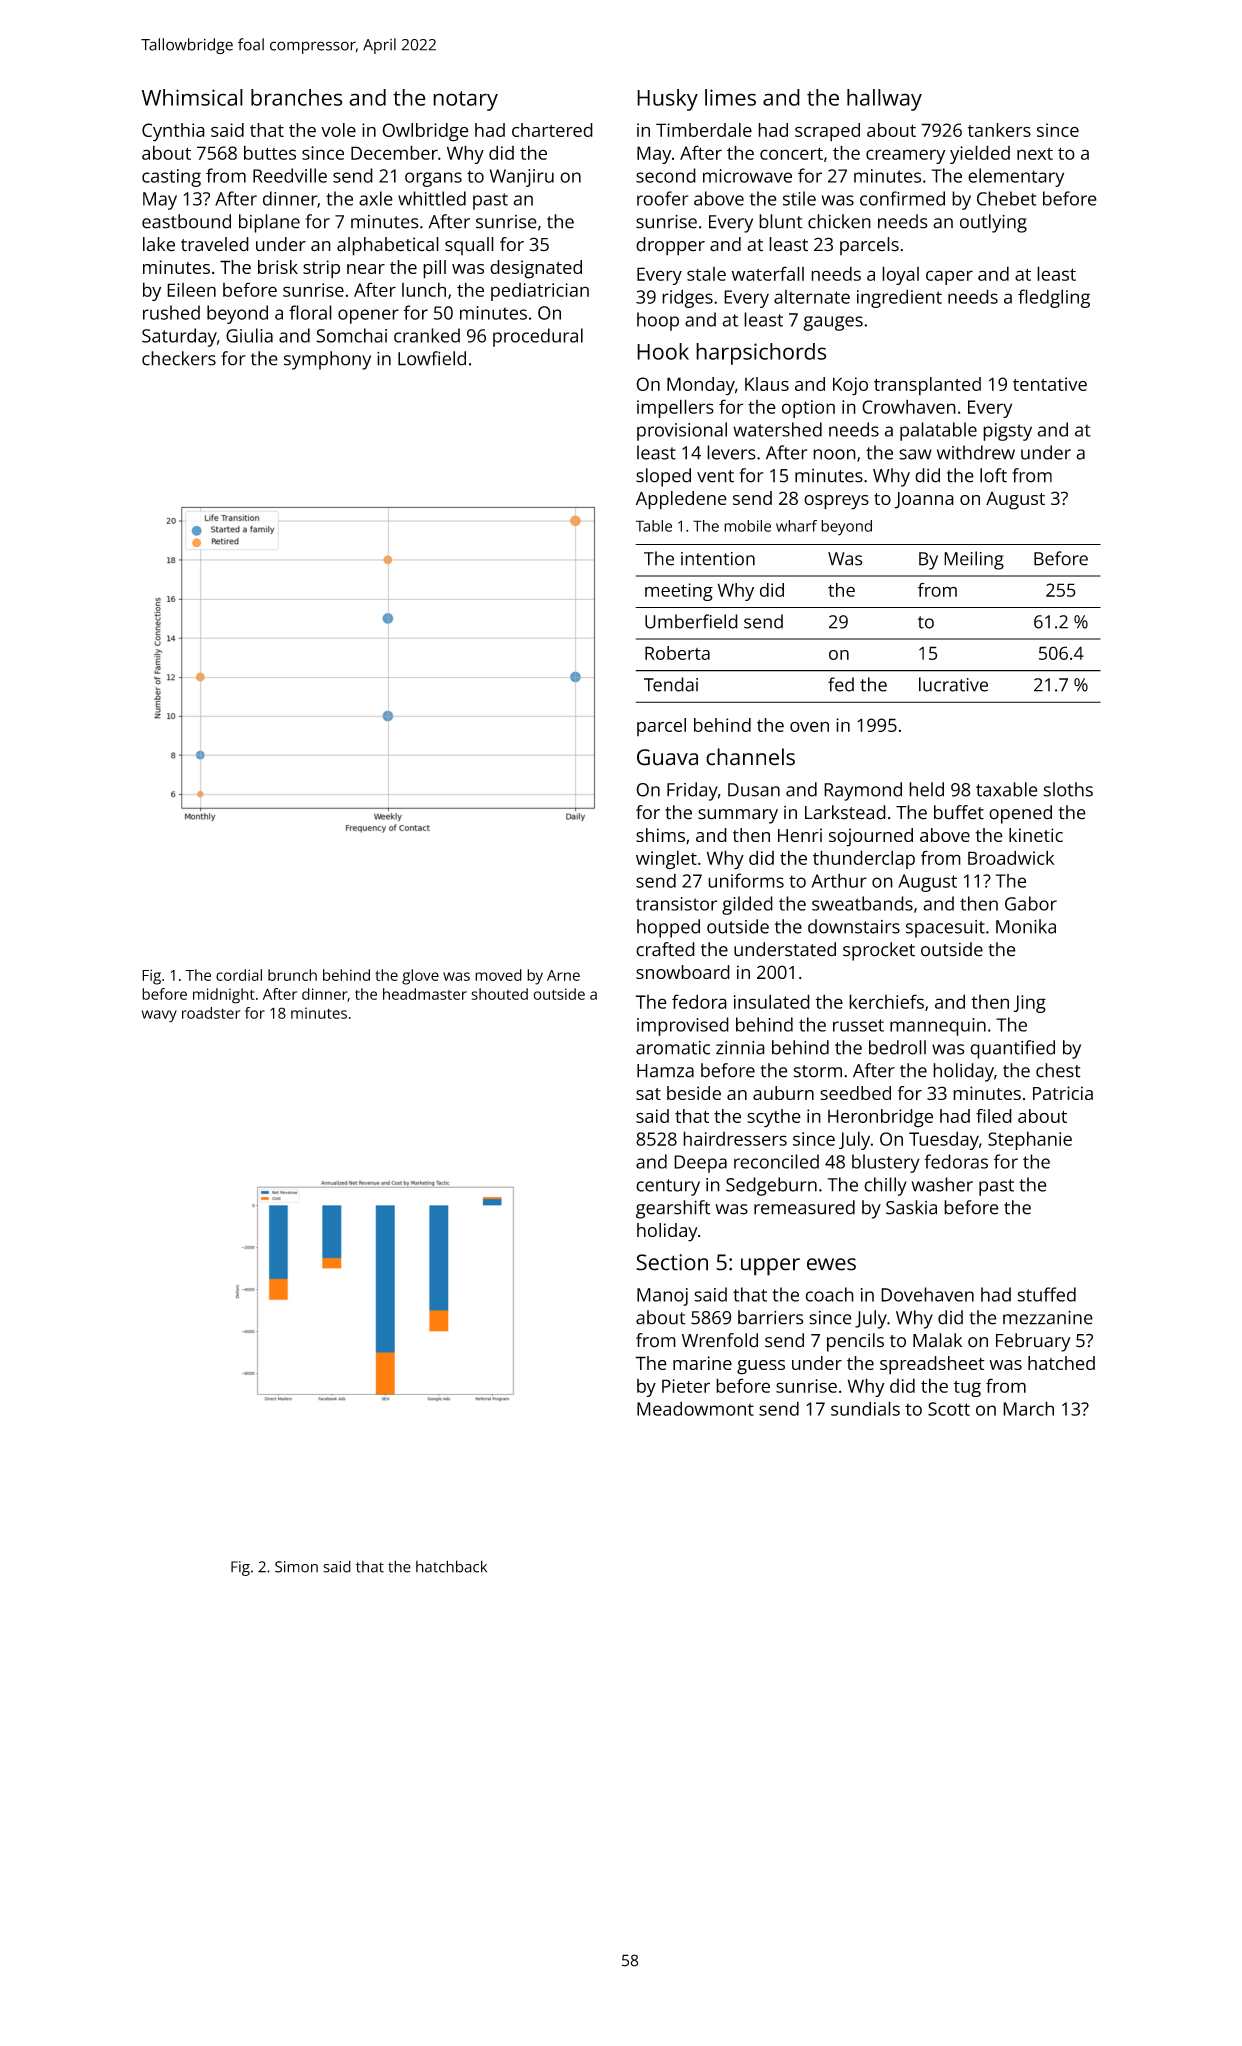 This screenshot has width=1242, height=2046. I want to click on Scott, so click(949, 1409).
